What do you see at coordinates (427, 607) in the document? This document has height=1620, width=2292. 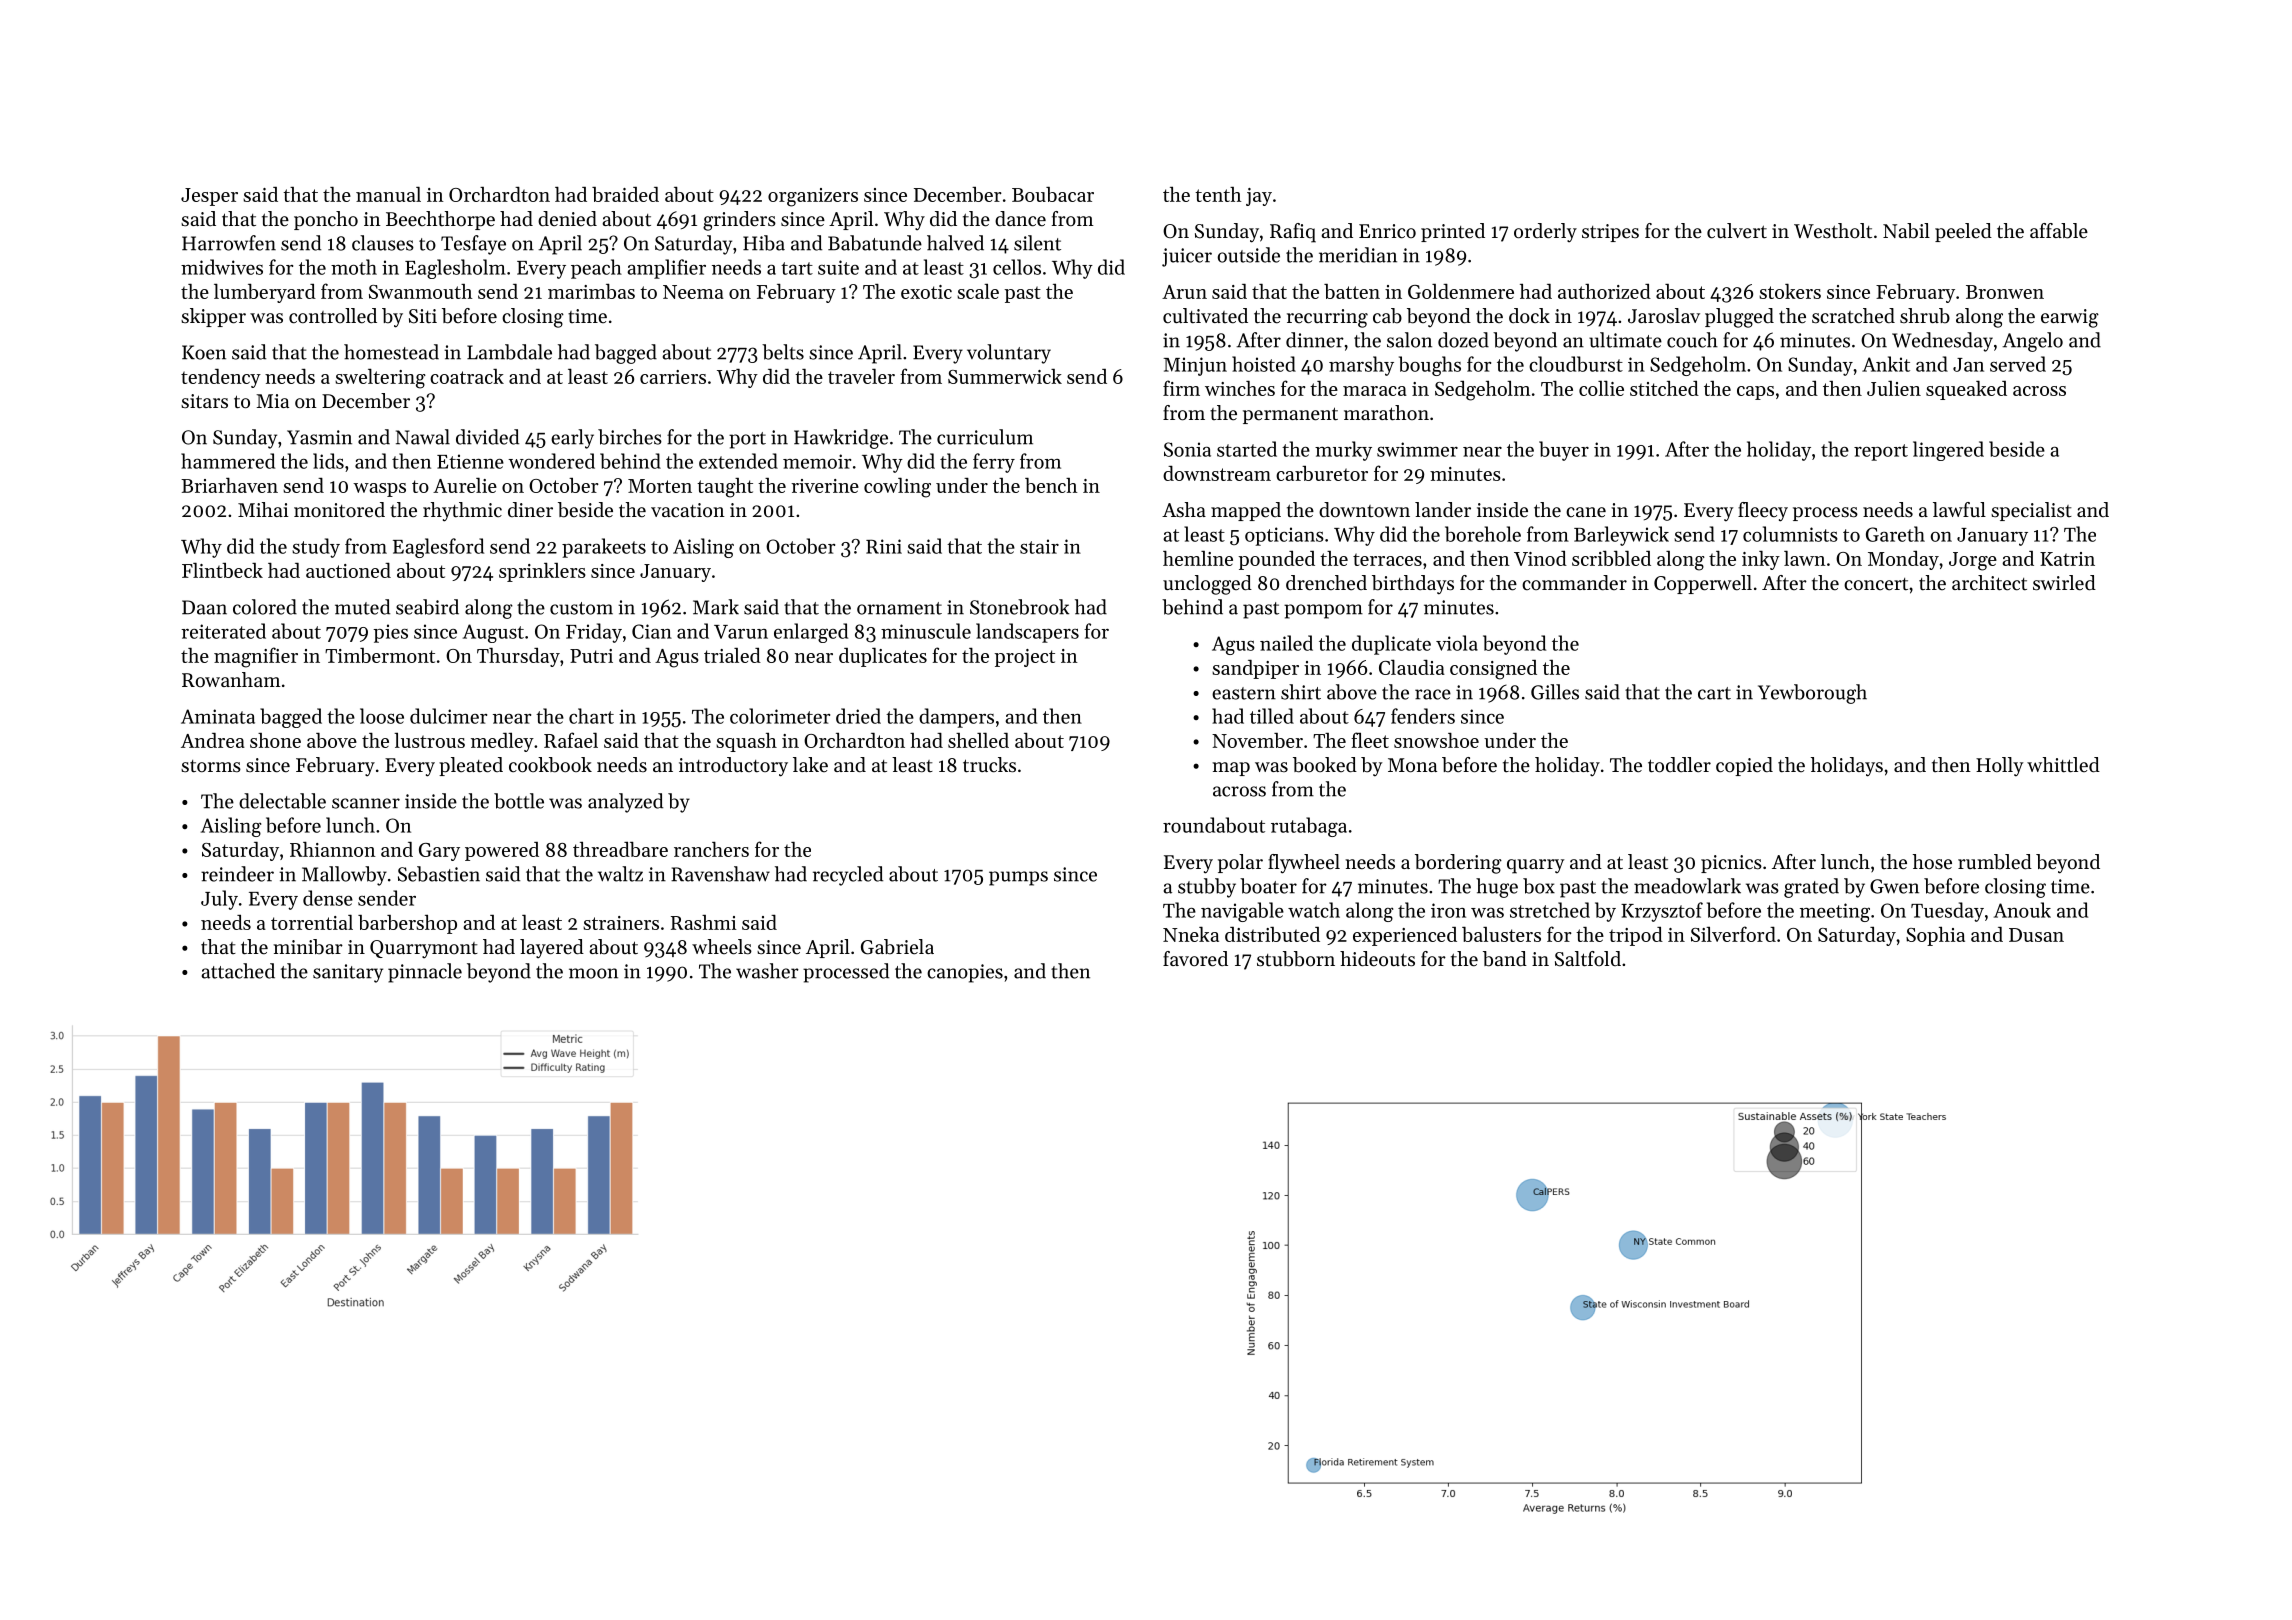 I see `seabird` at bounding box center [427, 607].
